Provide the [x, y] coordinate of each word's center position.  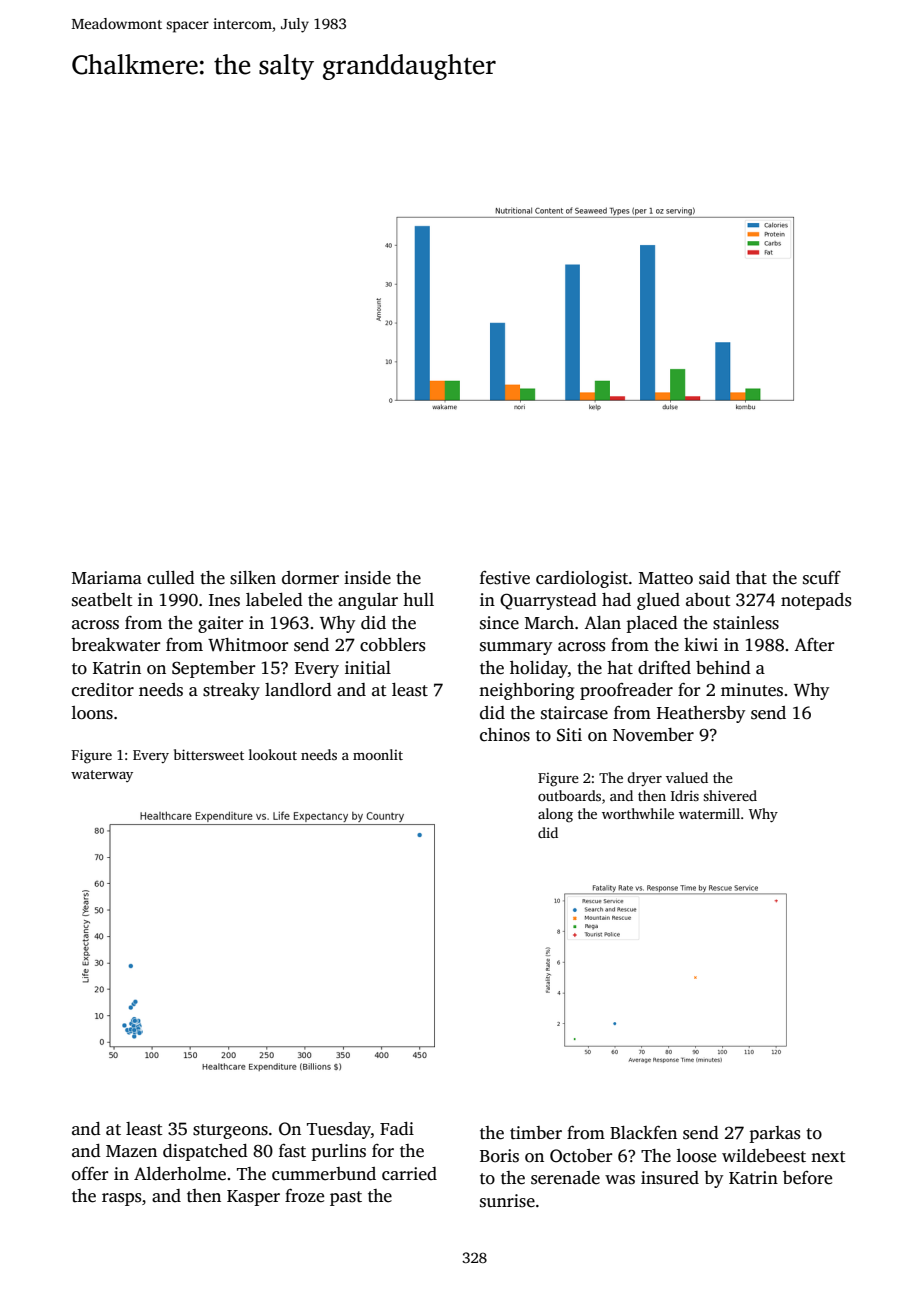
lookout [273, 754]
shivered [730, 795]
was [620, 1180]
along [555, 815]
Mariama [107, 577]
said [714, 578]
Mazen [131, 1151]
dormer [310, 578]
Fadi [397, 1129]
